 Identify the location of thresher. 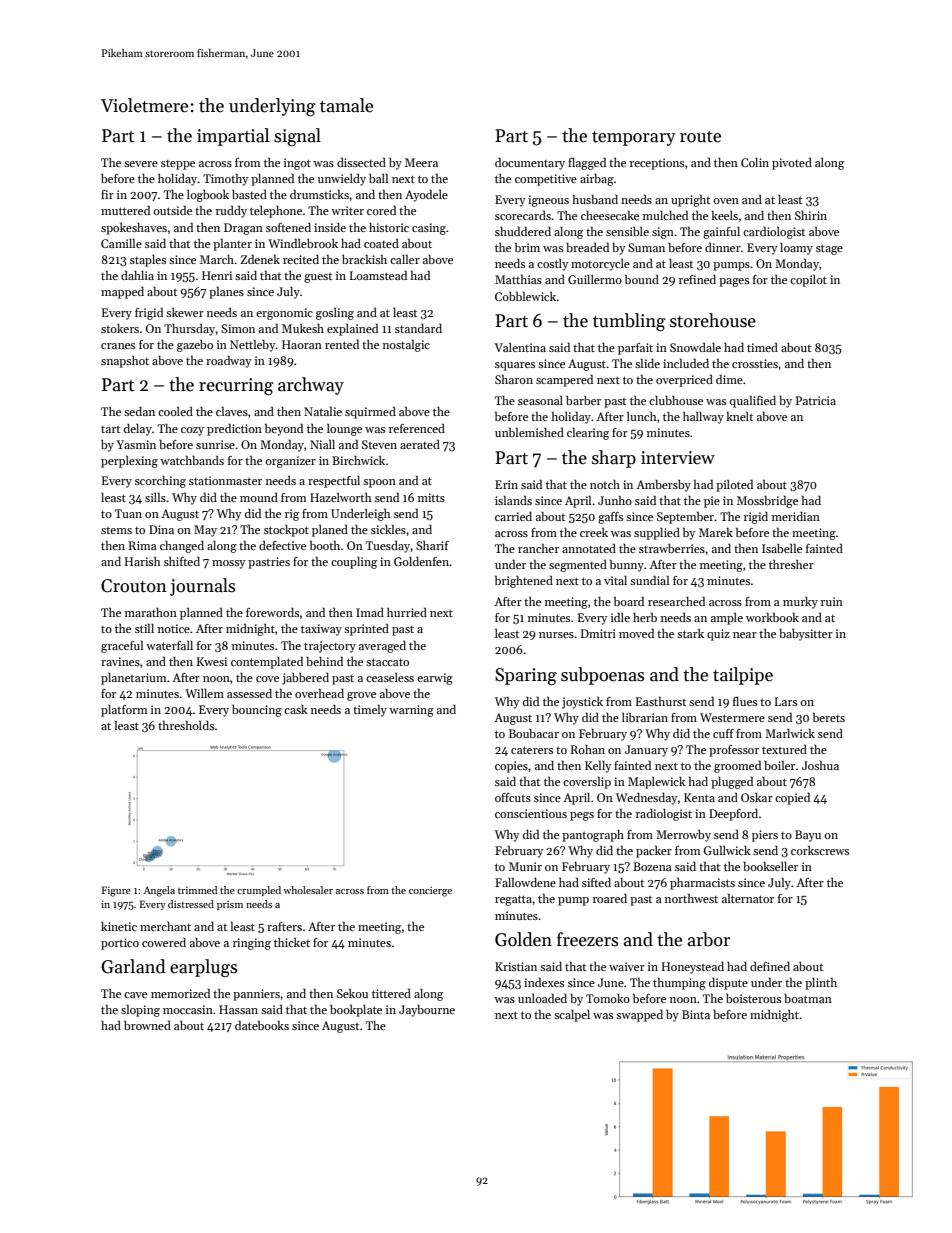
(791, 564).
